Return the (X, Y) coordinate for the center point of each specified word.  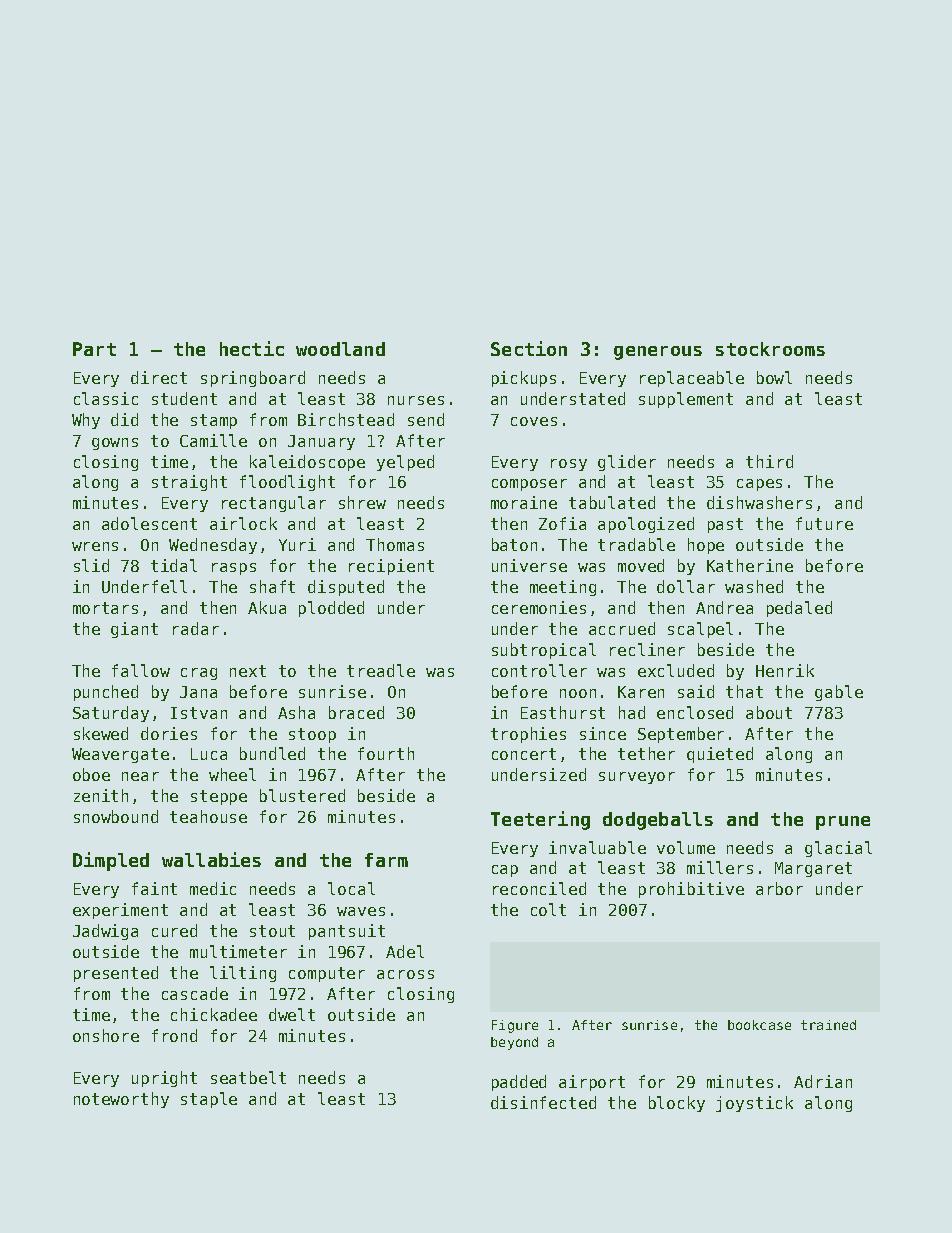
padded (519, 1083)
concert (524, 754)
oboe (91, 774)
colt (548, 909)
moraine (524, 502)
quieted (720, 755)
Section (529, 348)
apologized (646, 525)
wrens (95, 546)
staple (209, 1100)
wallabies (211, 859)
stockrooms (770, 349)
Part (94, 349)
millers (720, 867)
